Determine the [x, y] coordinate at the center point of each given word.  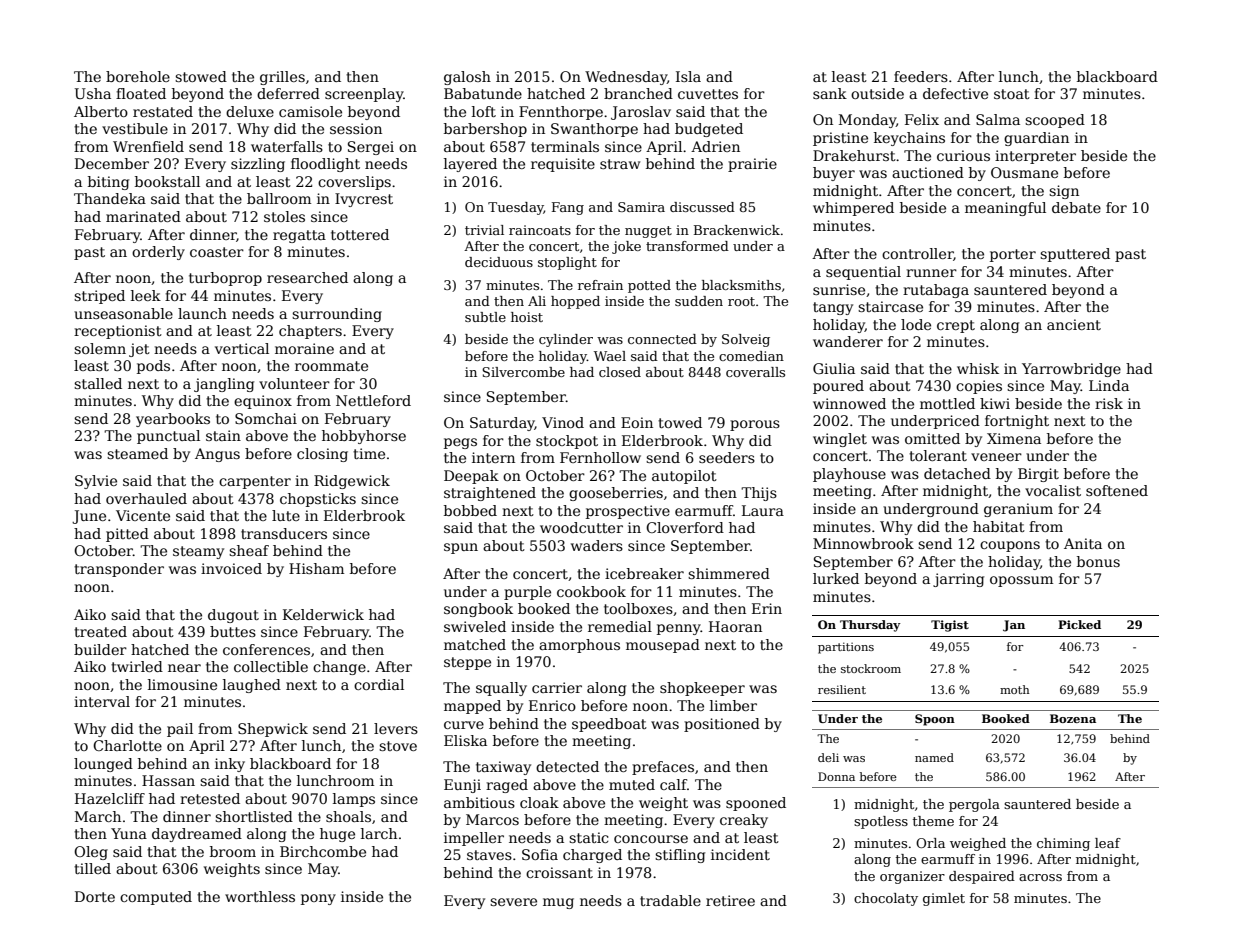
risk [1109, 403]
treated [100, 631]
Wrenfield [148, 146]
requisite [563, 165]
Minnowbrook [863, 543]
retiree [730, 900]
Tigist [950, 626]
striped [99, 297]
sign [1064, 192]
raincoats [540, 230]
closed [620, 372]
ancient [1074, 324]
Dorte [95, 896]
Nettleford [373, 400]
